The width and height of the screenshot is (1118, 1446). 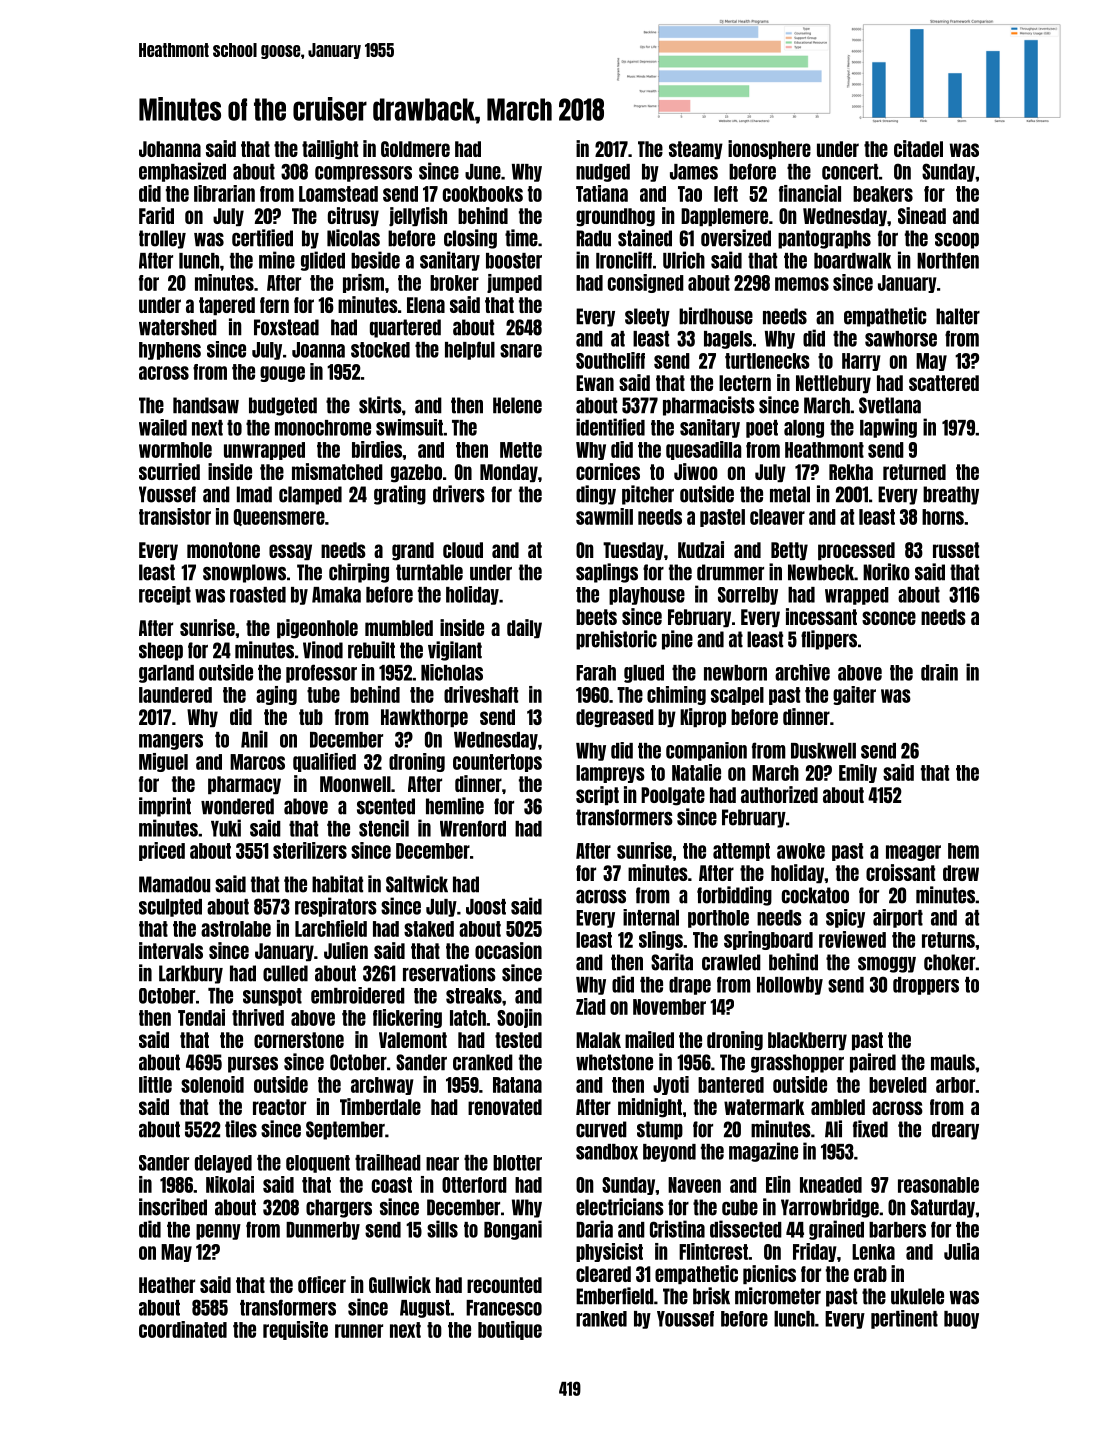 What do you see at coordinates (318, 350) in the screenshot?
I see `Joanna` at bounding box center [318, 350].
